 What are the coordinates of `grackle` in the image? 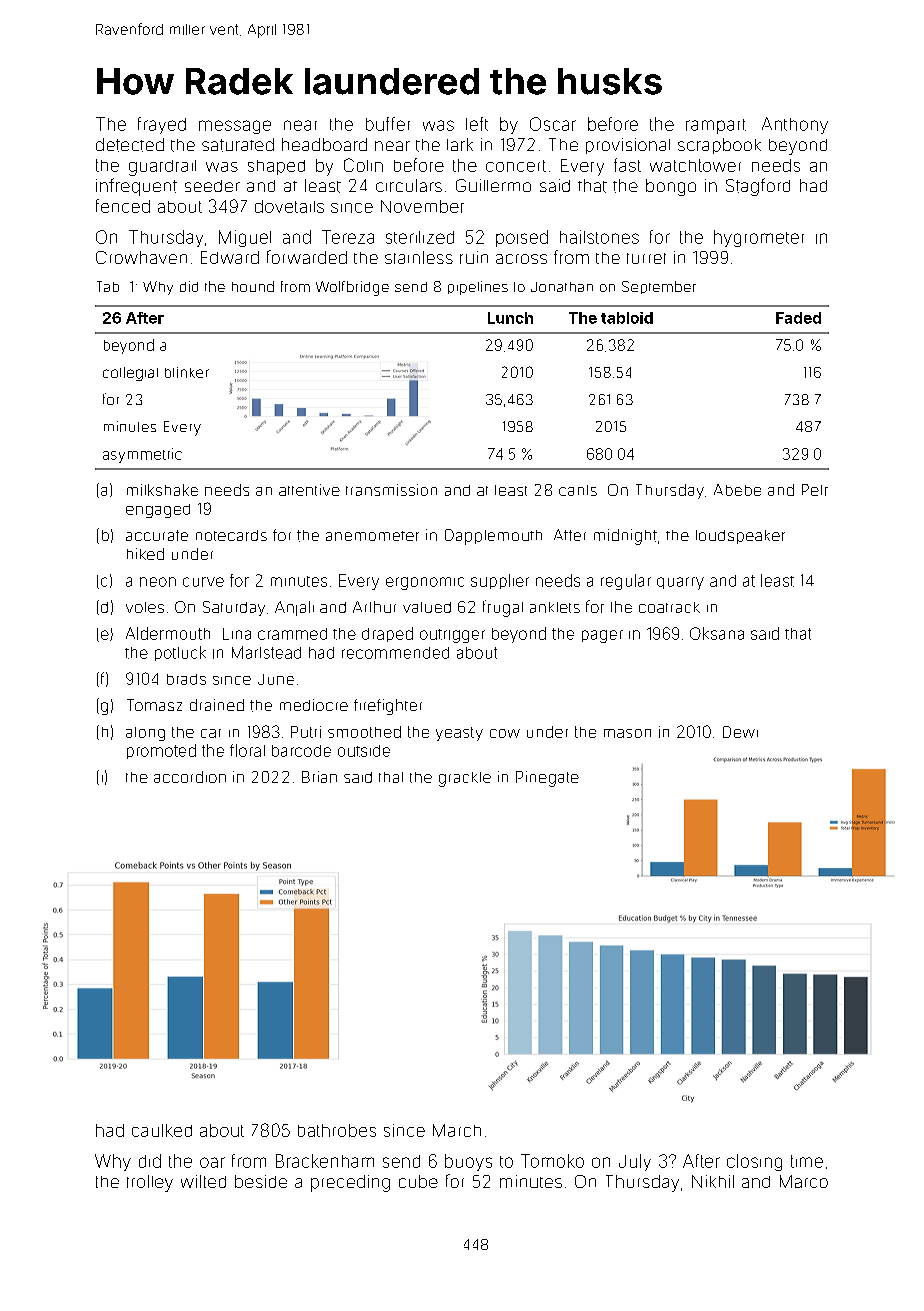 It's located at (465, 779).
